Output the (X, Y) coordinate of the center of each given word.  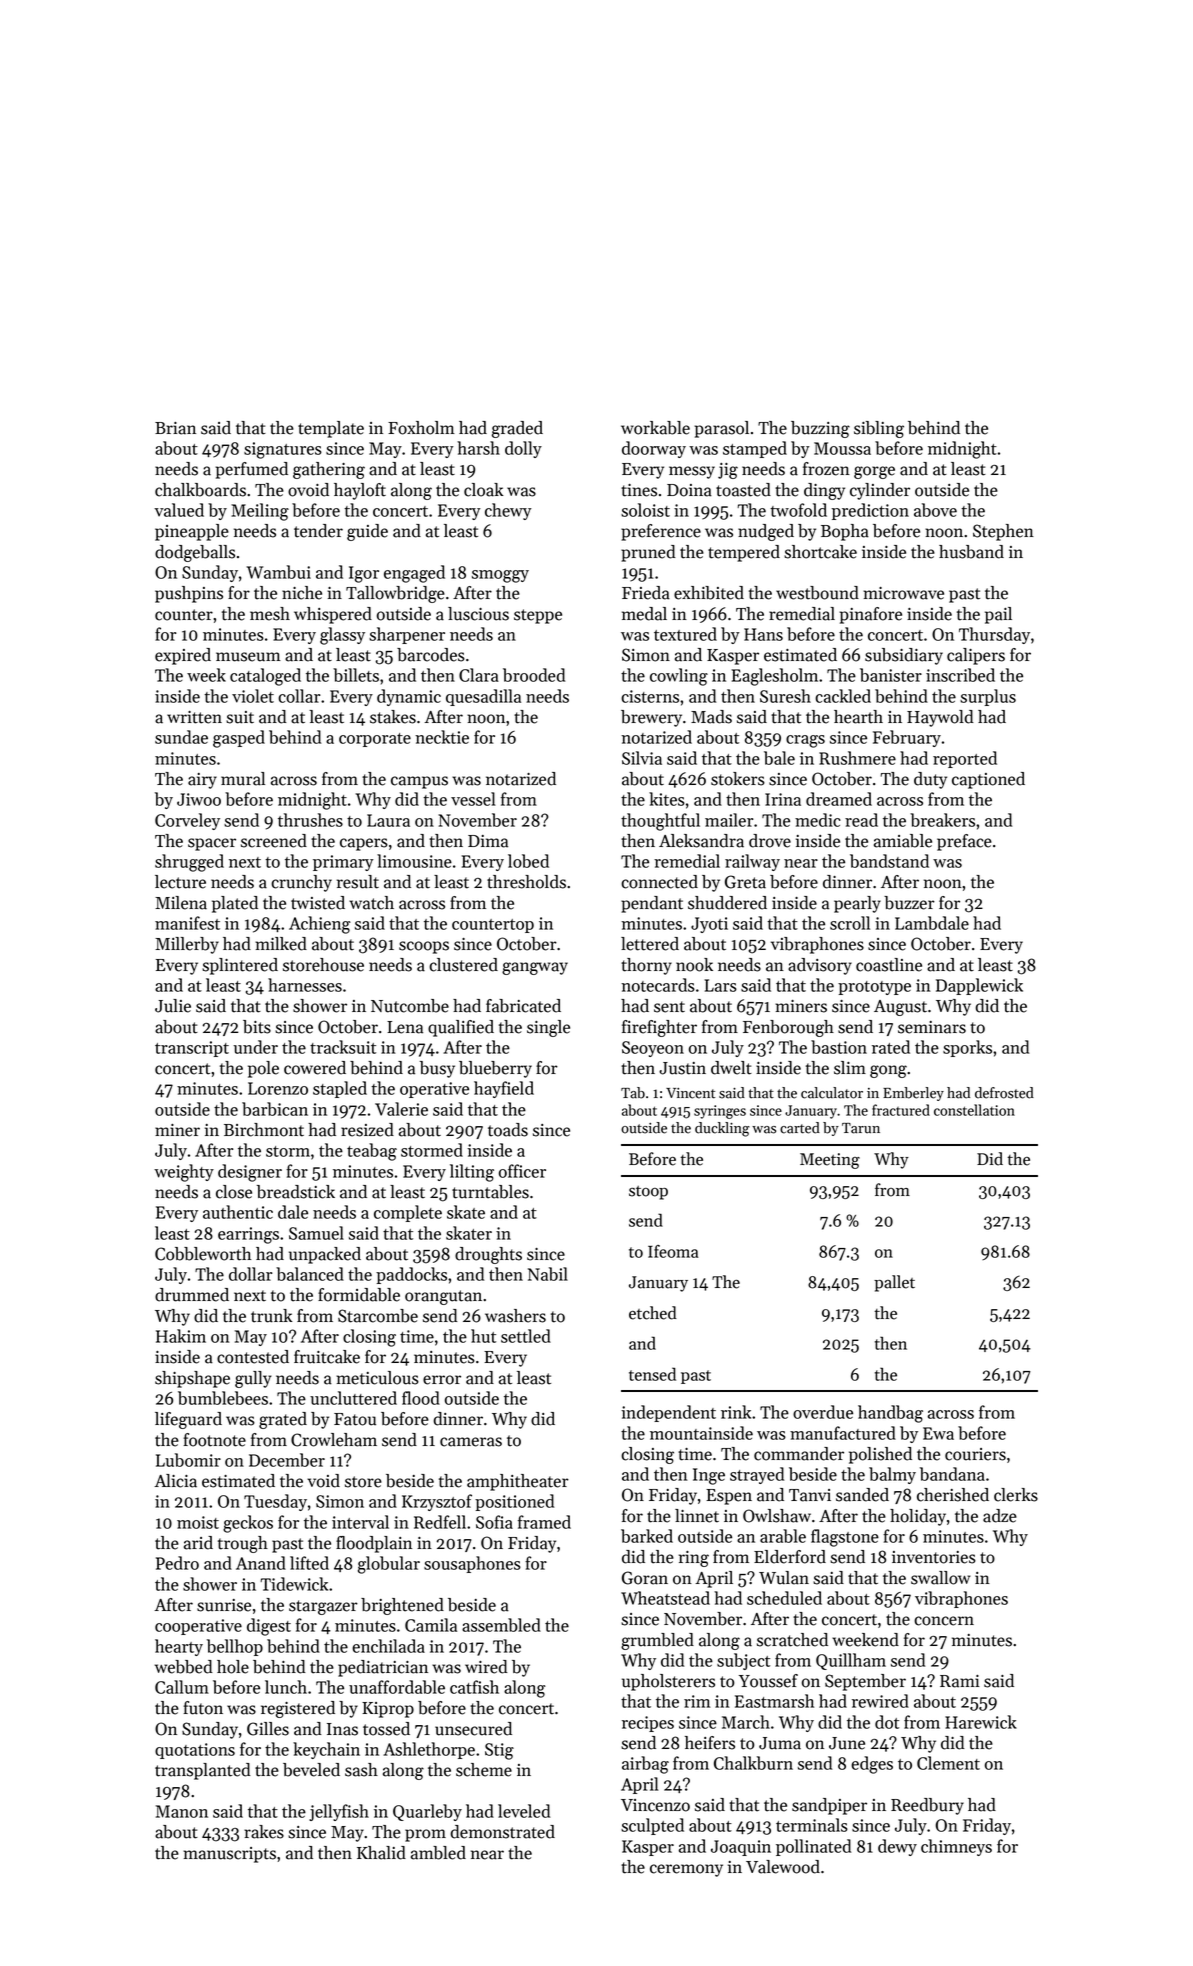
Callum (182, 1687)
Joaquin (741, 1848)
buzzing (820, 429)
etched (653, 1313)
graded (517, 429)
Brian (175, 428)
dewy (897, 1847)
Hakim (181, 1336)
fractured (901, 1110)
